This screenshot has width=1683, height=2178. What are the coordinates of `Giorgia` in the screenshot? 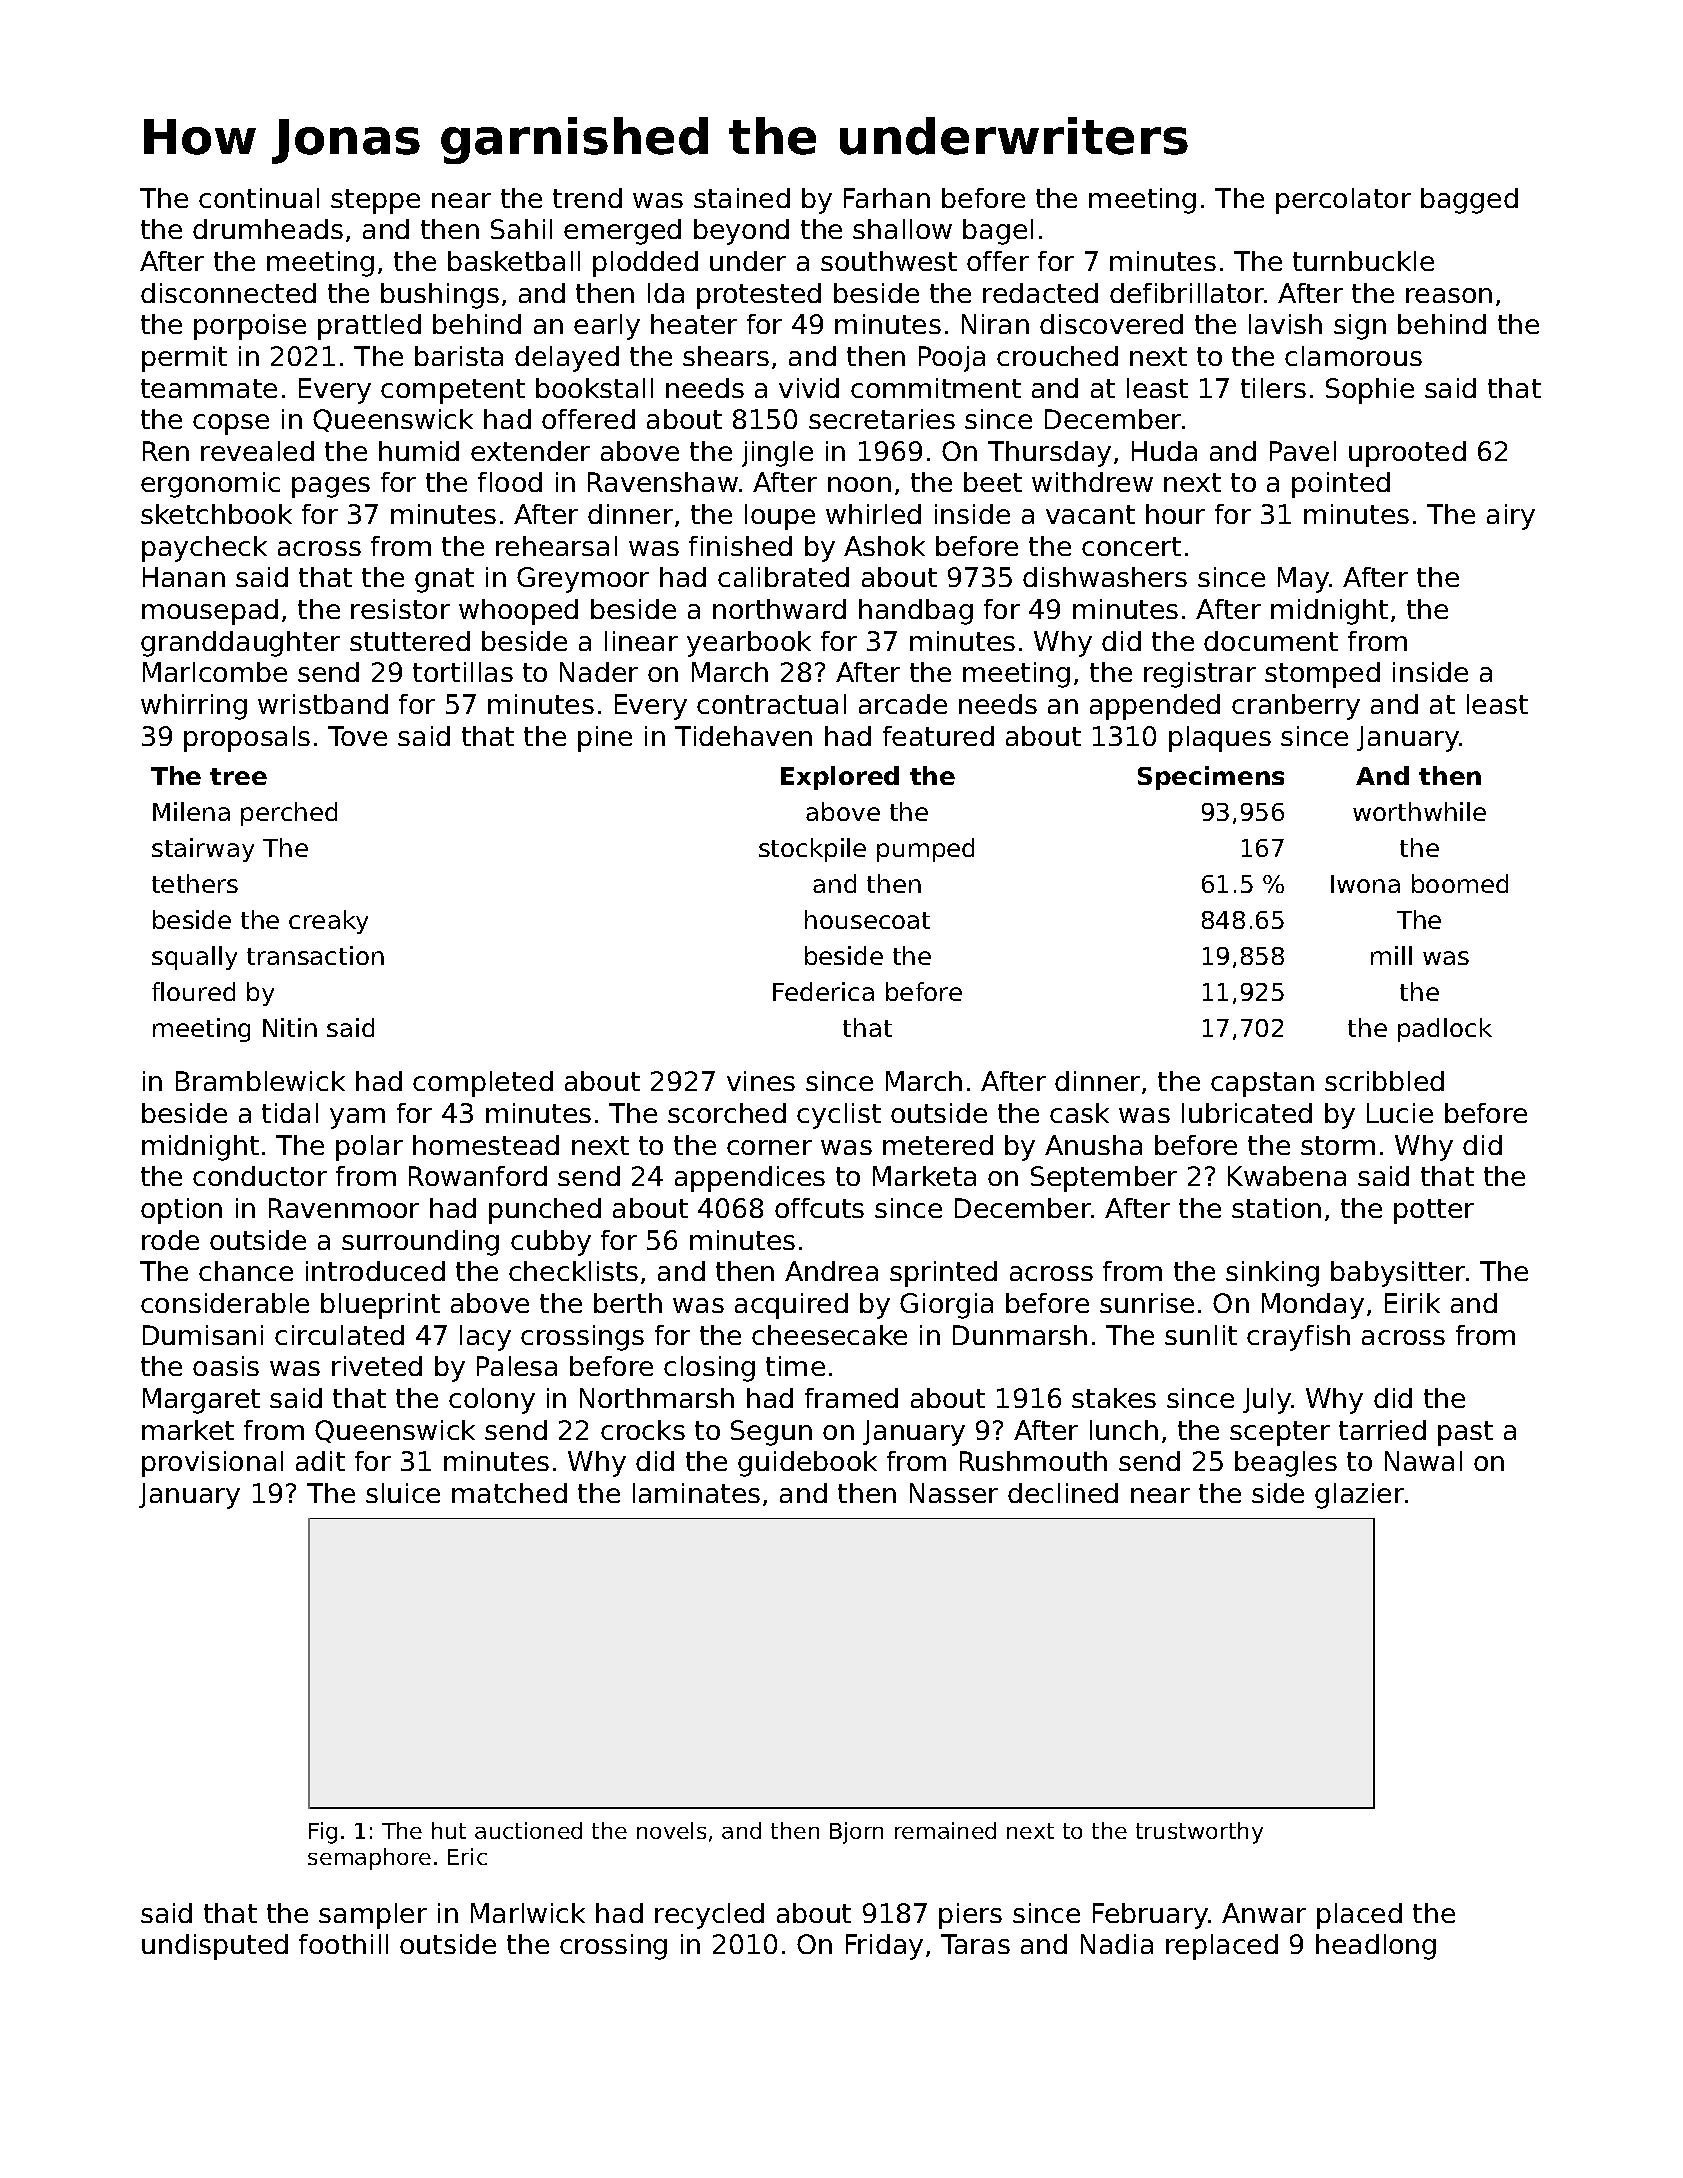 It's located at (946, 1306).
